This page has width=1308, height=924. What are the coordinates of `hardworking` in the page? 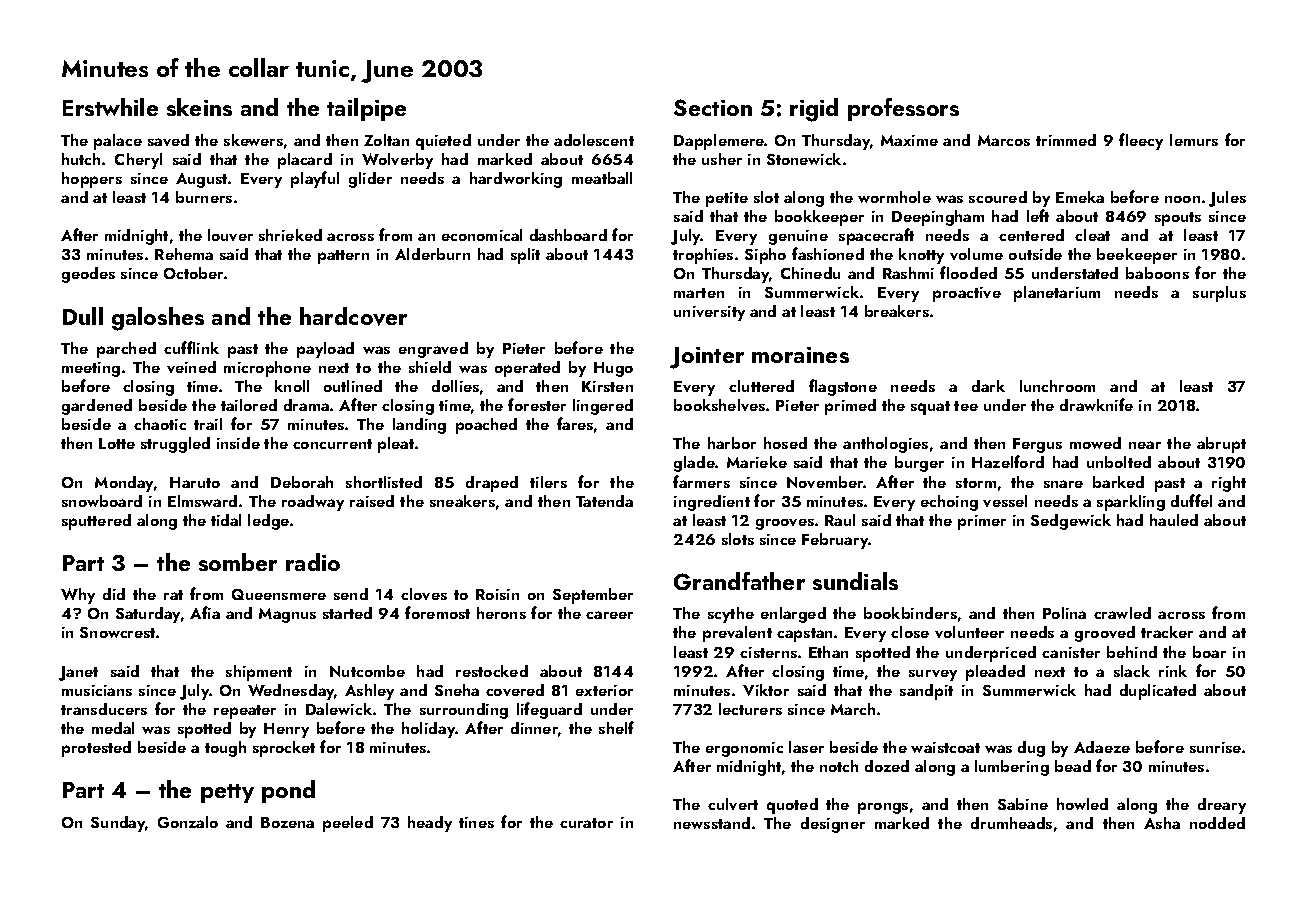 It's located at (516, 180).
